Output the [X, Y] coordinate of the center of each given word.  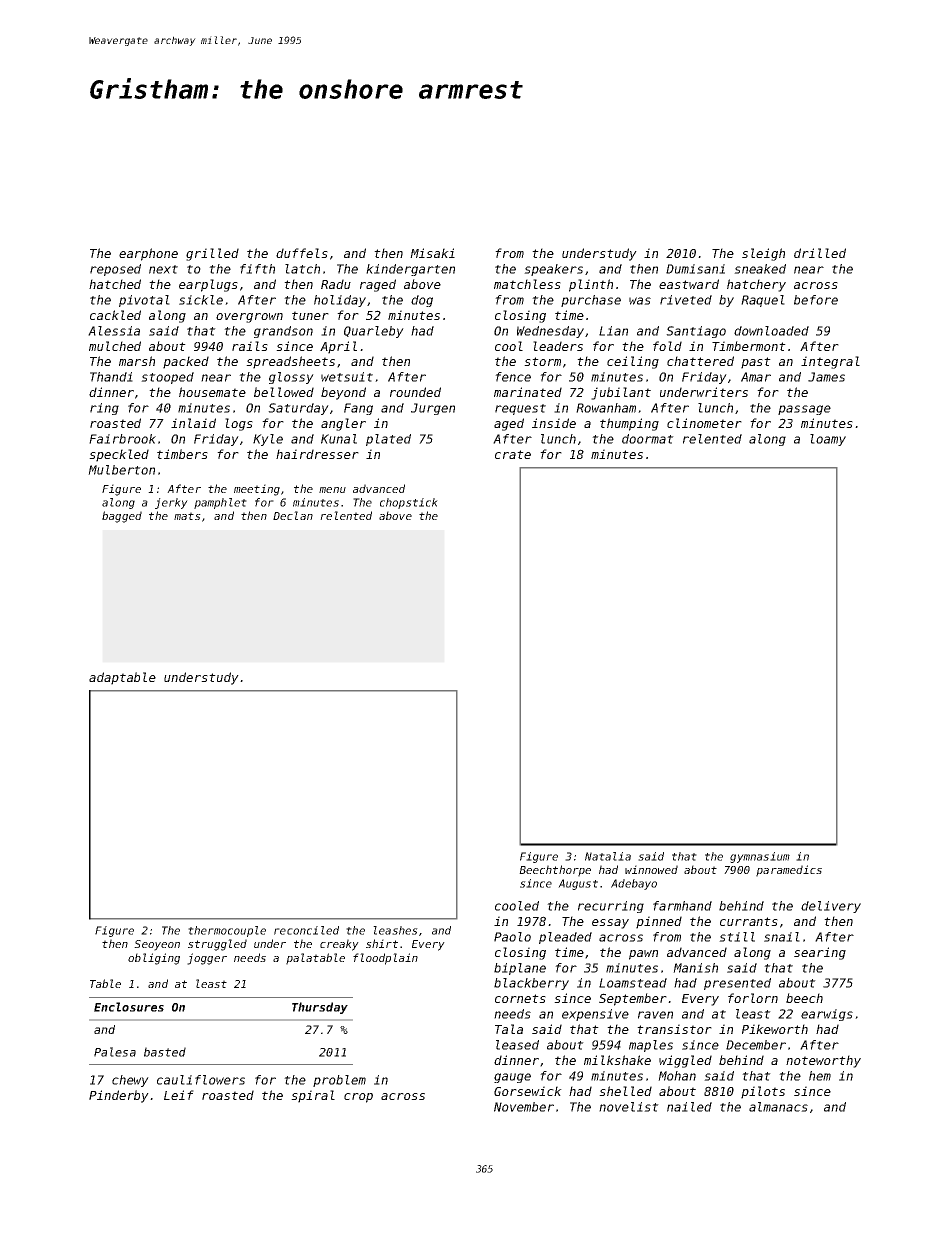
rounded [415, 392]
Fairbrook [122, 439]
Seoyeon [157, 945]
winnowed [651, 869]
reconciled [306, 930]
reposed [115, 270]
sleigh [763, 254]
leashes [395, 930]
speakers [553, 270]
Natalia [608, 856]
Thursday [320, 1008]
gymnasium [760, 857]
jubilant [621, 393]
